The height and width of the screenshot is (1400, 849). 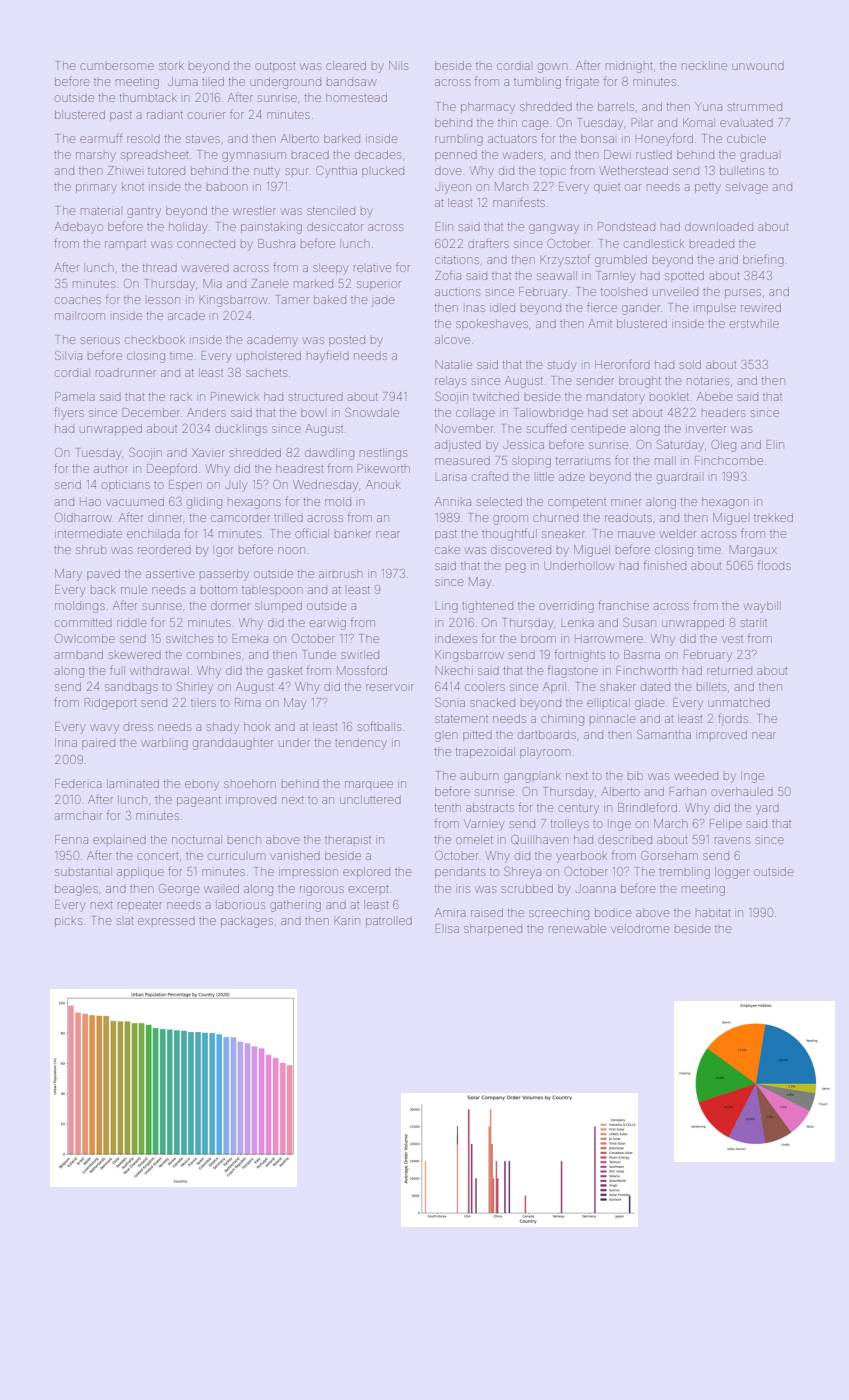 I want to click on rampart, so click(x=125, y=244).
